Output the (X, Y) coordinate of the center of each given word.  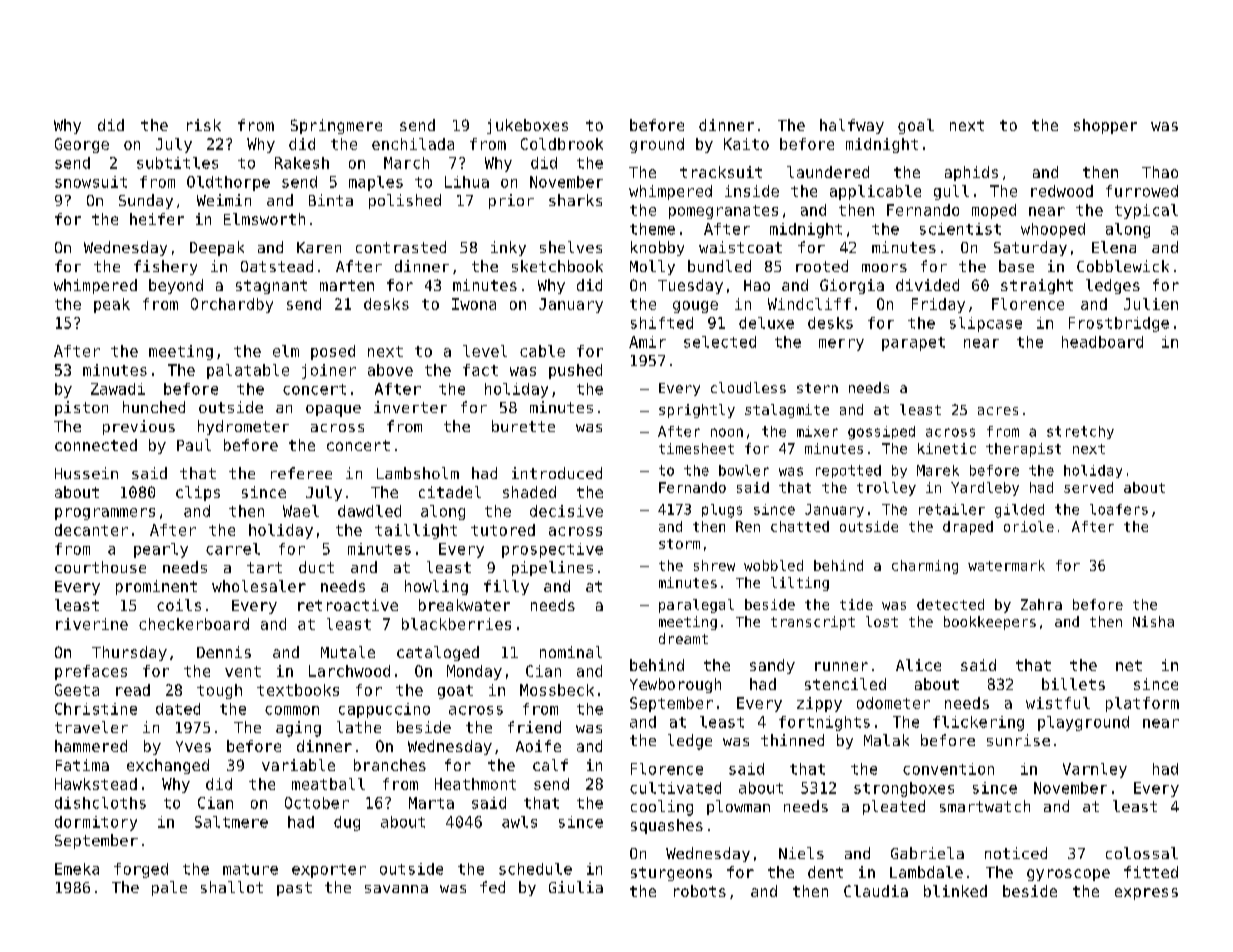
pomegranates (723, 212)
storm (679, 544)
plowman (738, 807)
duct (316, 567)
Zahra (1041, 604)
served (1088, 487)
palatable (248, 371)
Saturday (1030, 248)
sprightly (697, 411)
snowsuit (91, 182)
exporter (329, 871)
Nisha (1153, 621)
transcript (813, 623)
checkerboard (194, 624)
